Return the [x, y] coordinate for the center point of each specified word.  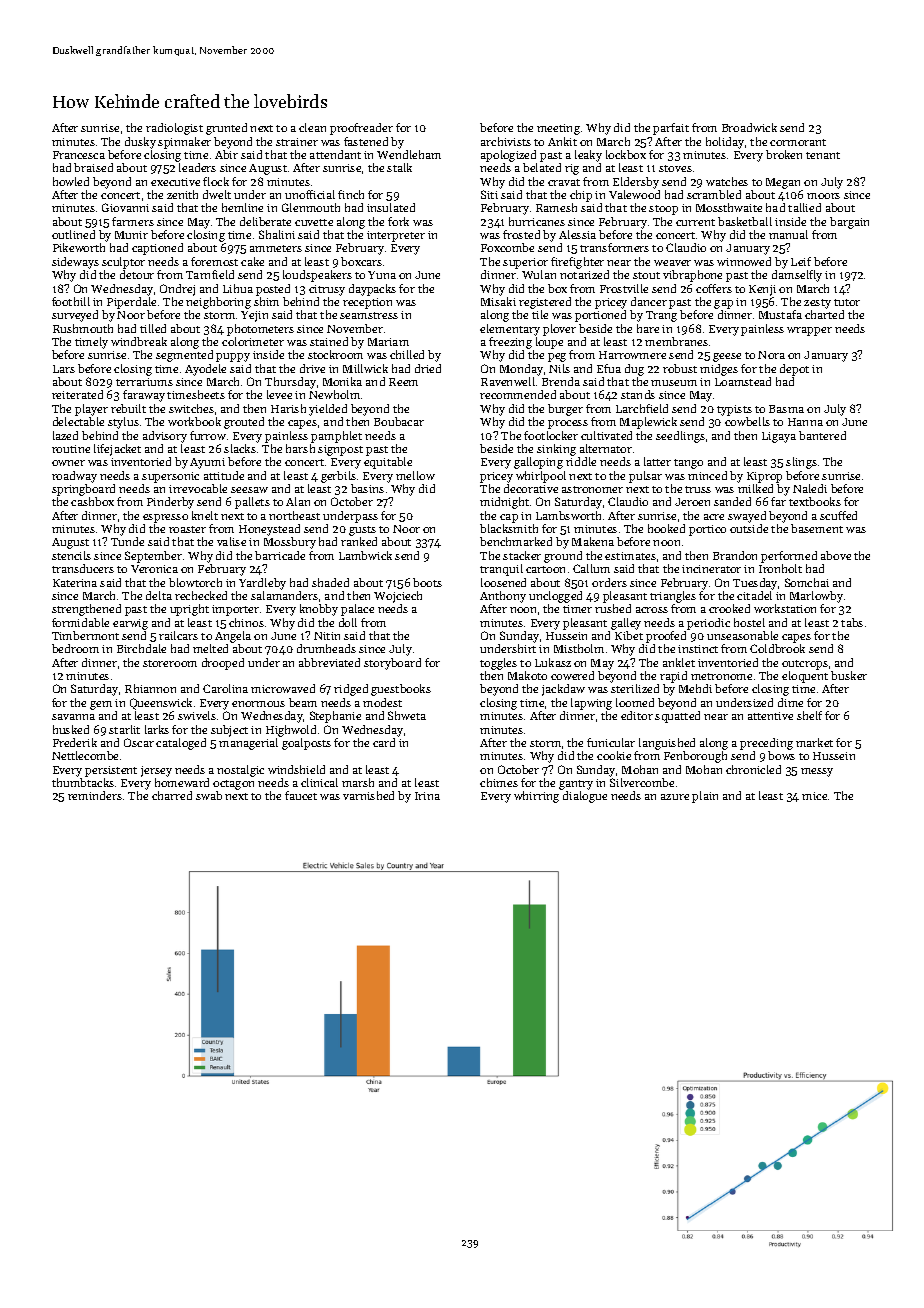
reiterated [77, 394]
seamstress [369, 315]
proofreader [361, 129]
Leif [801, 261]
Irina [427, 796]
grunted [226, 129]
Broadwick [749, 127]
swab [209, 795]
